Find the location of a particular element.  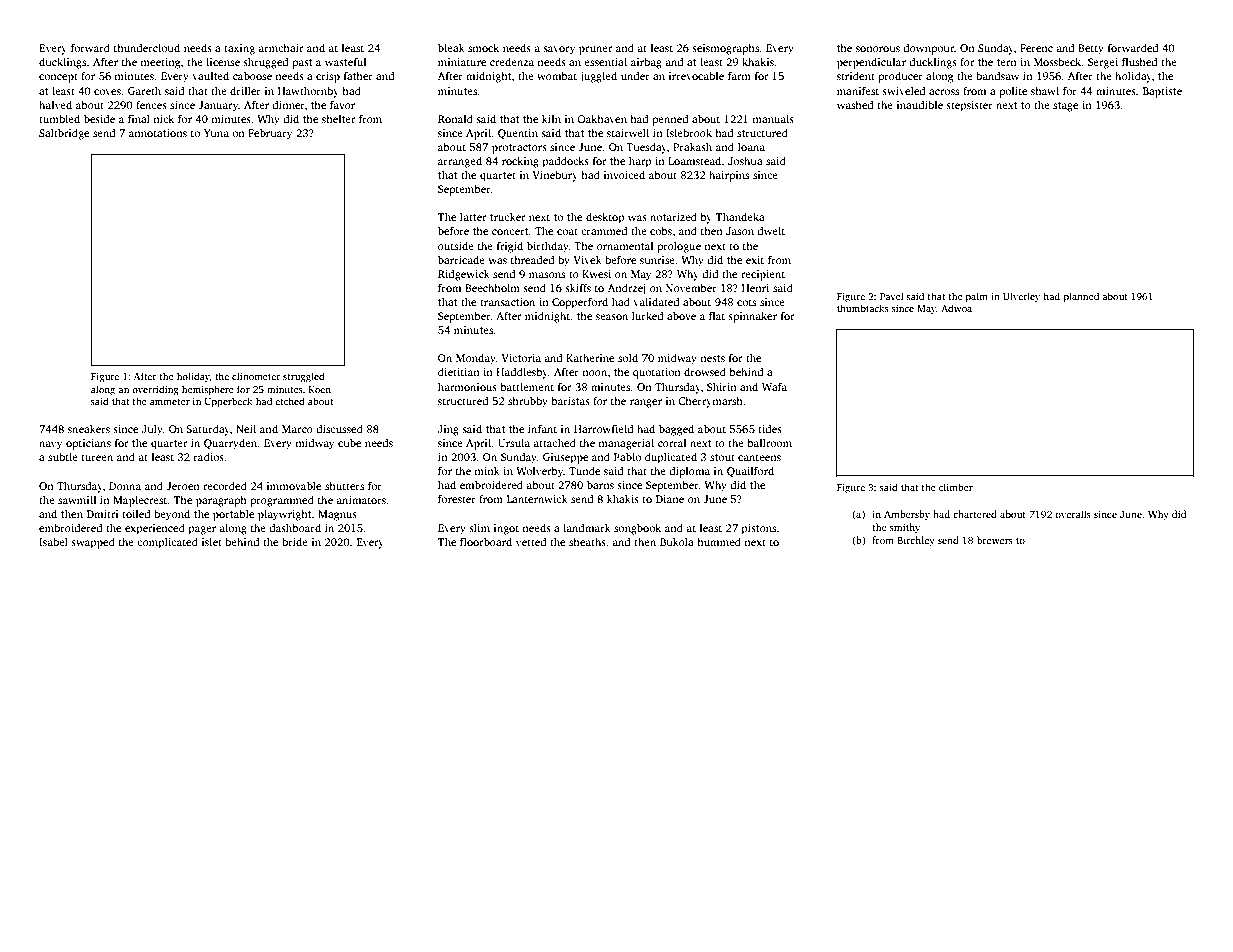

shutters is located at coordinates (344, 485).
